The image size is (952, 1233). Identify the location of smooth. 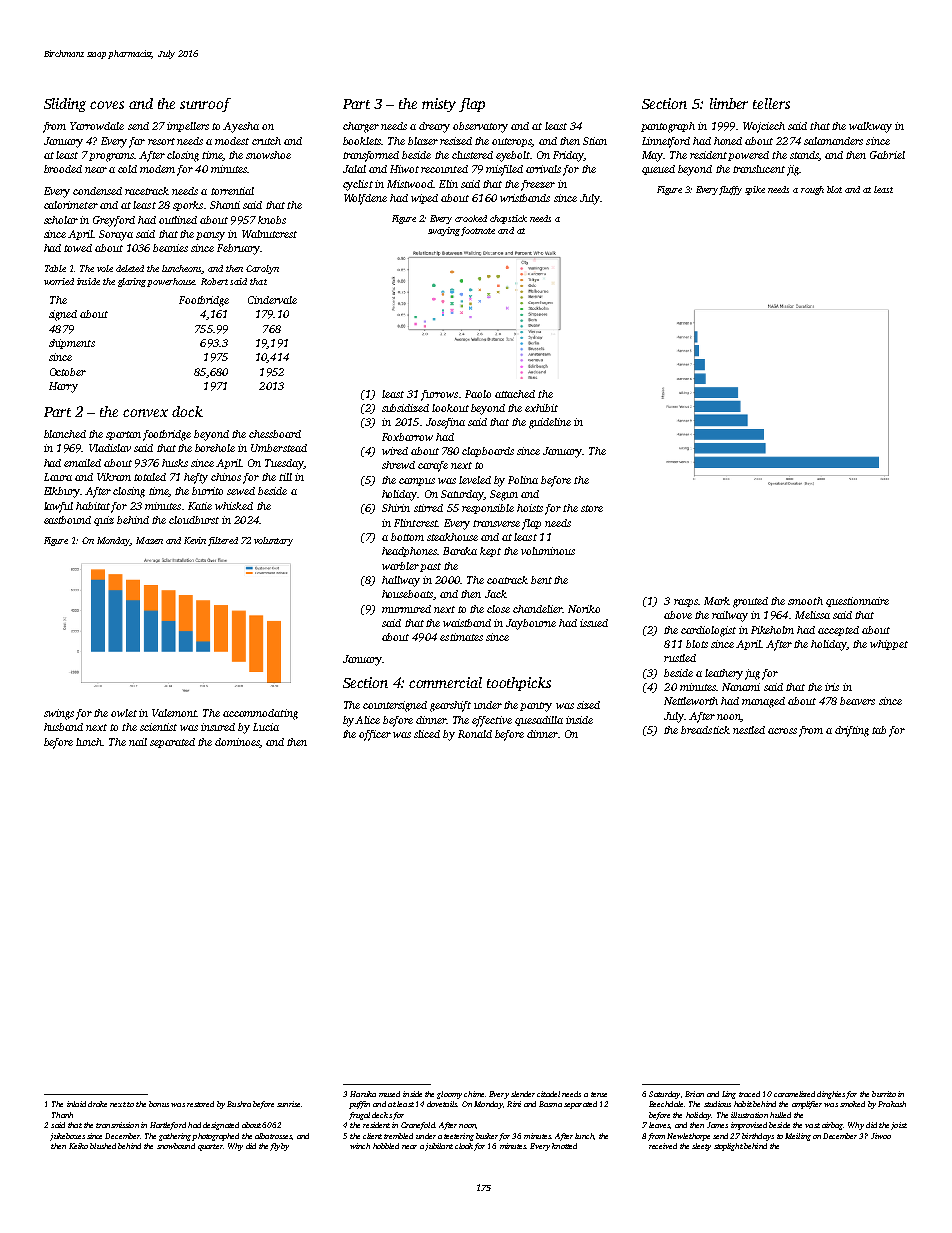
(805, 601).
